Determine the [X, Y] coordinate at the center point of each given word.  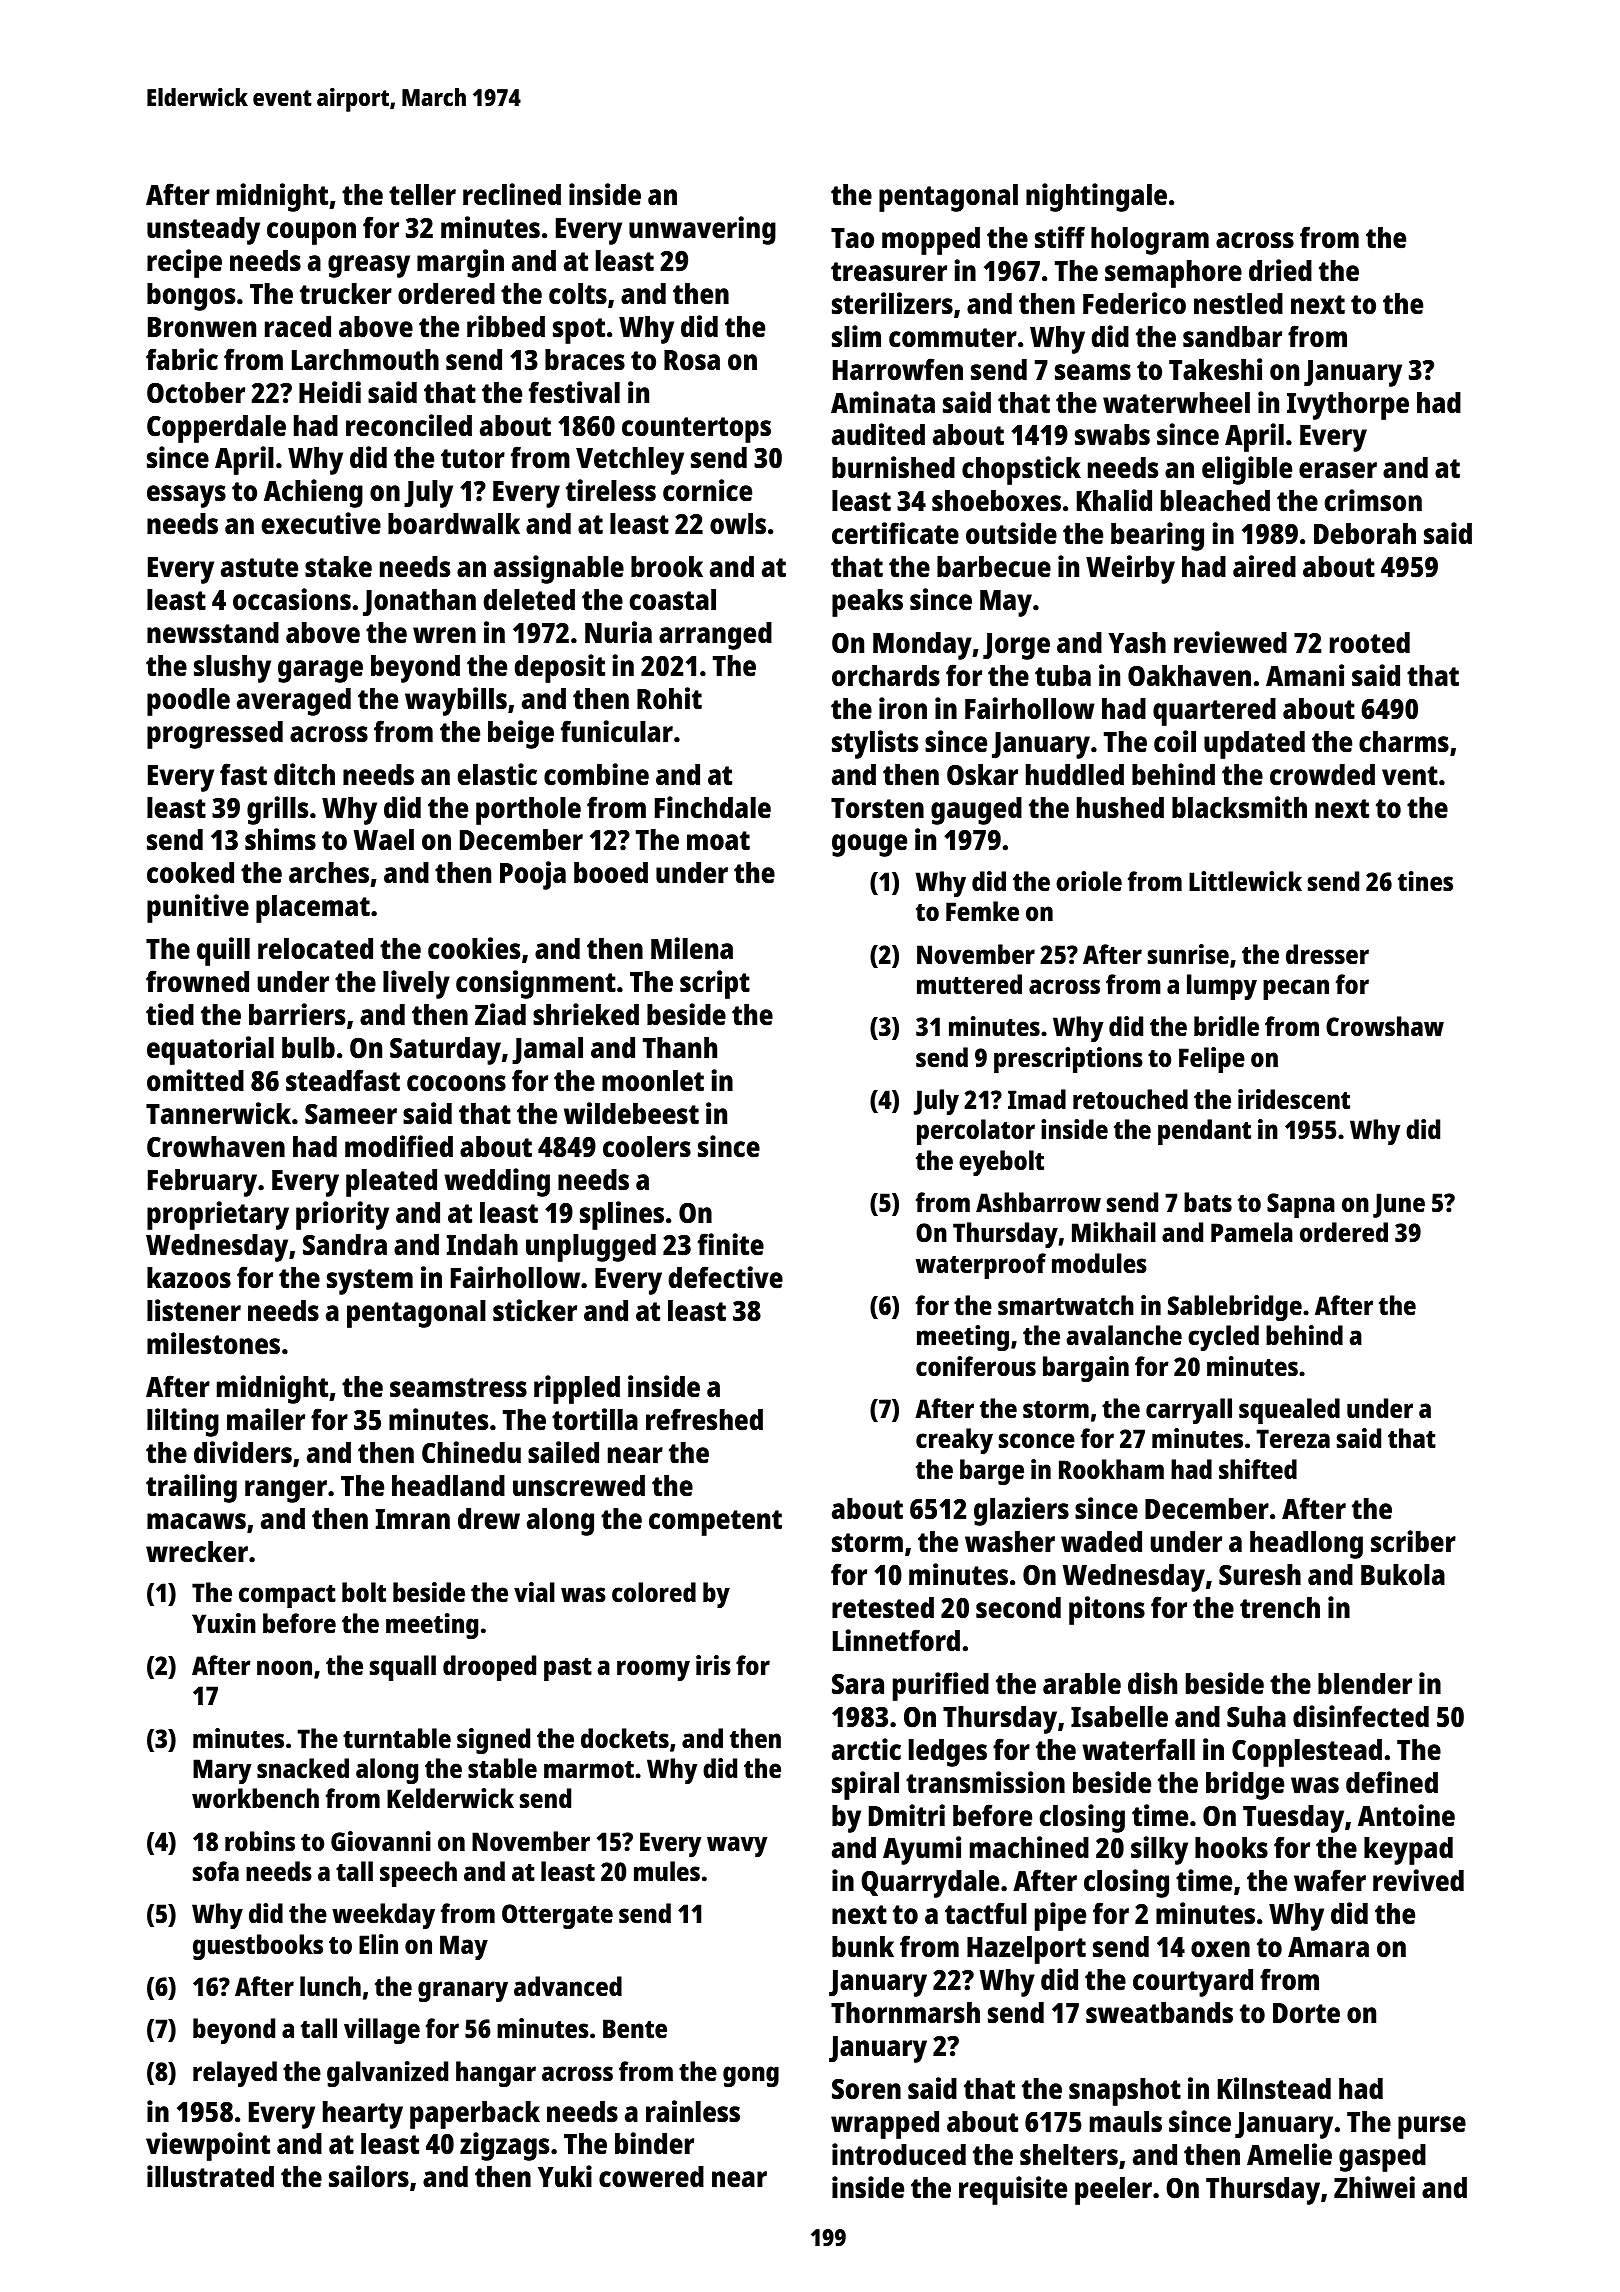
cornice [707, 490]
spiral [865, 1785]
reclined [512, 194]
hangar [496, 2074]
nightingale [1096, 197]
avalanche [1124, 1335]
